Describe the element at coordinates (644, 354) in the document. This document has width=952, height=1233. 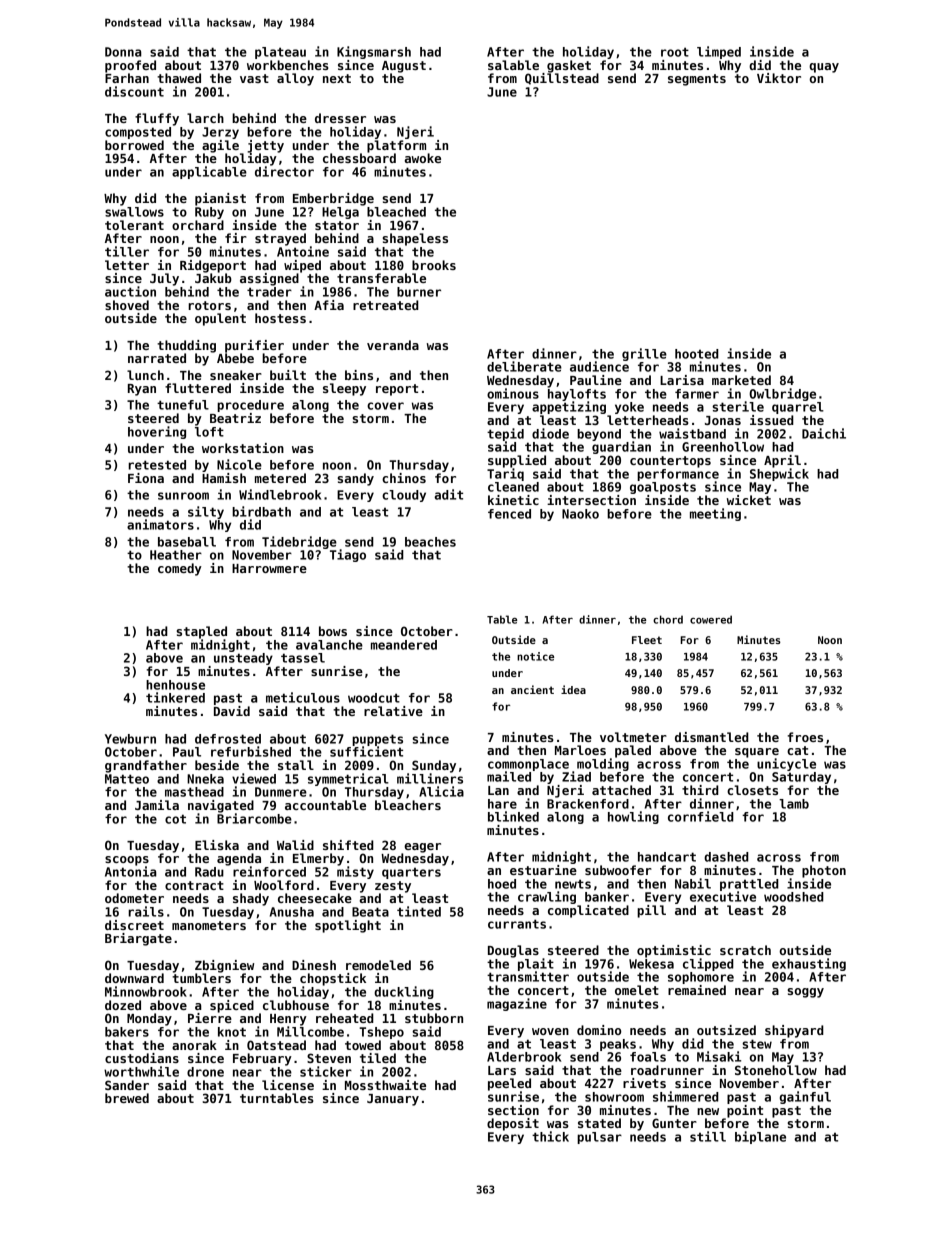
I see `grille` at that location.
